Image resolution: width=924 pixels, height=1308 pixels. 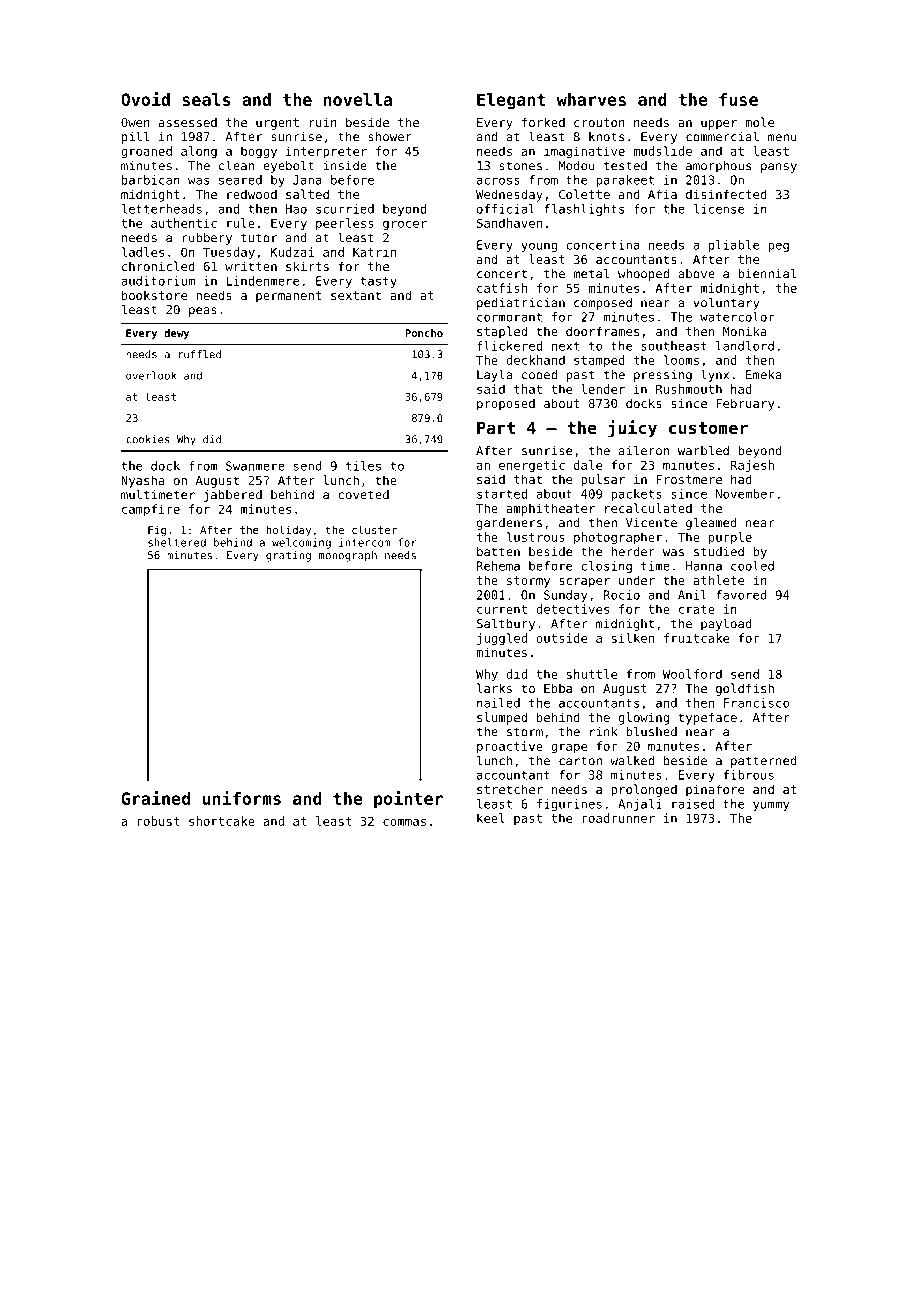 What do you see at coordinates (696, 274) in the screenshot?
I see `above` at bounding box center [696, 274].
